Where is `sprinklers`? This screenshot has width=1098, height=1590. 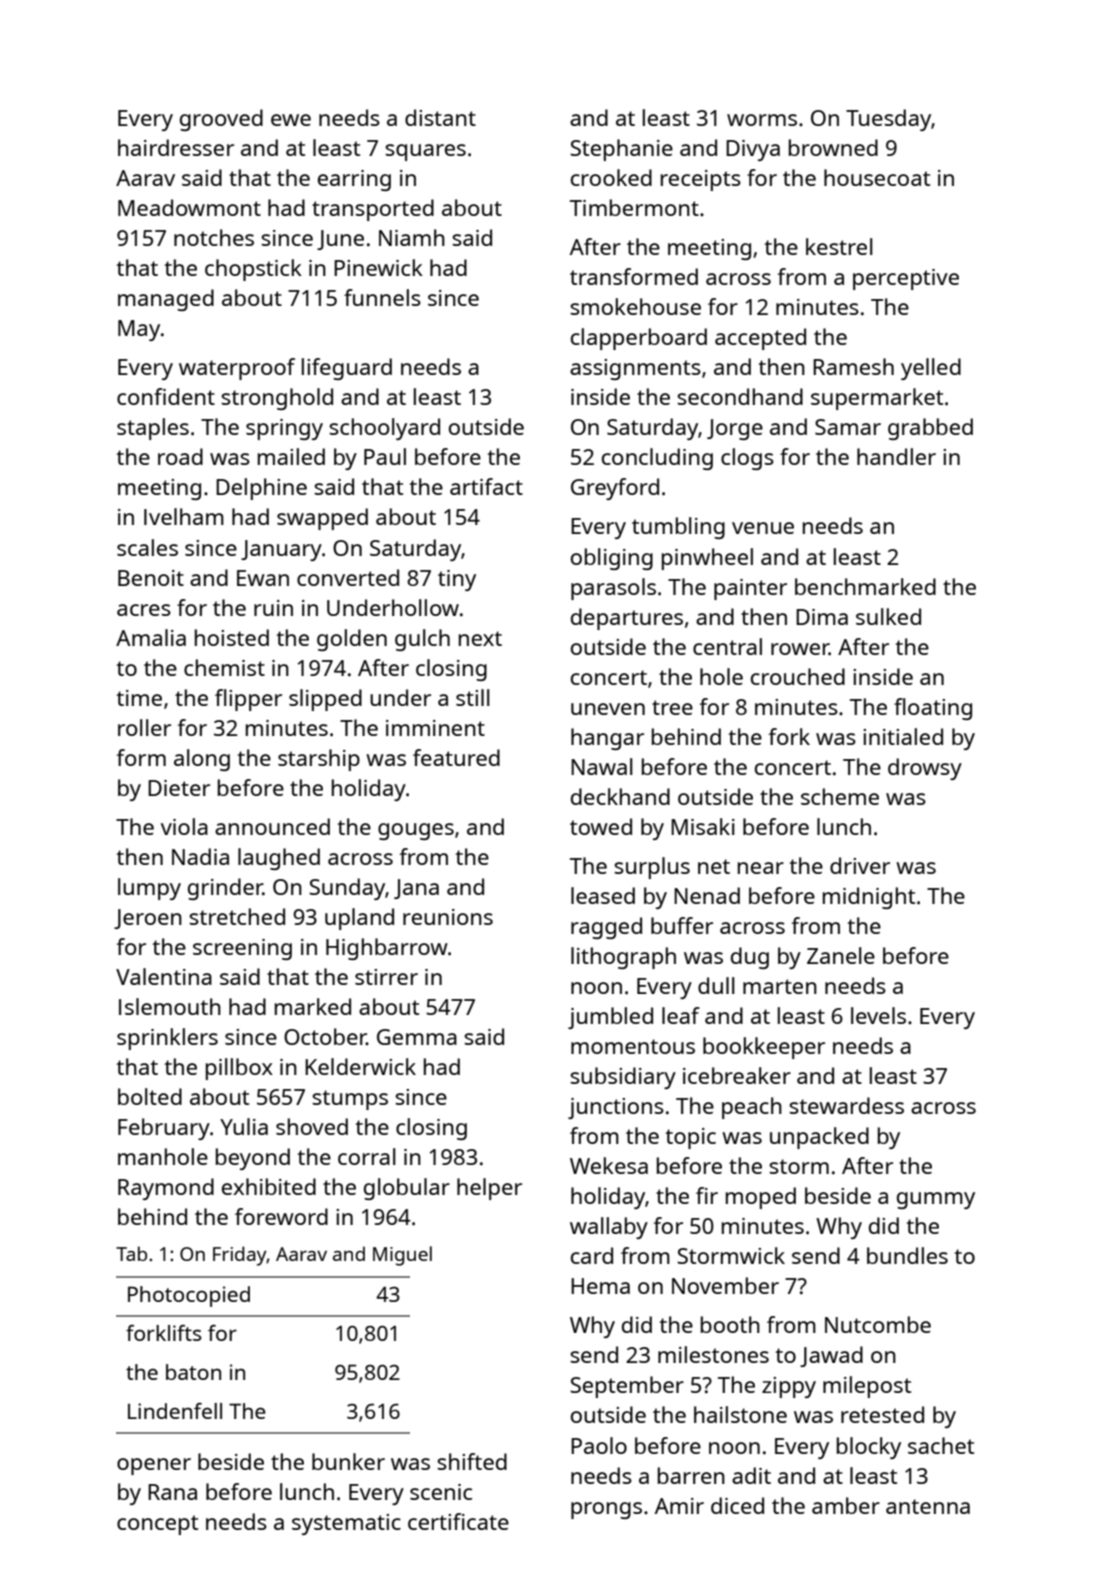 sprinklers is located at coordinates (167, 1039).
